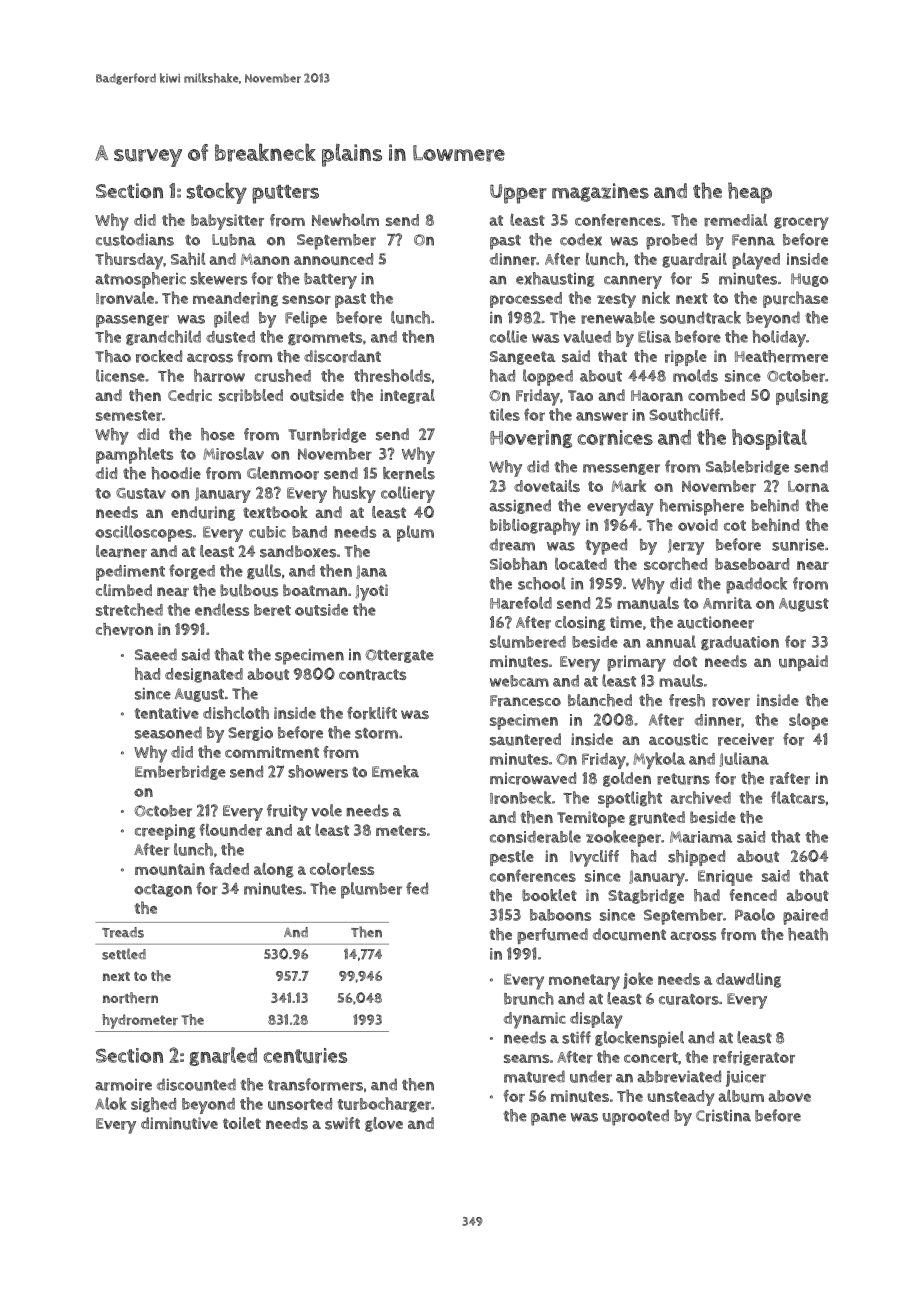  Describe the element at coordinates (512, 544) in the screenshot. I see `dream` at that location.
